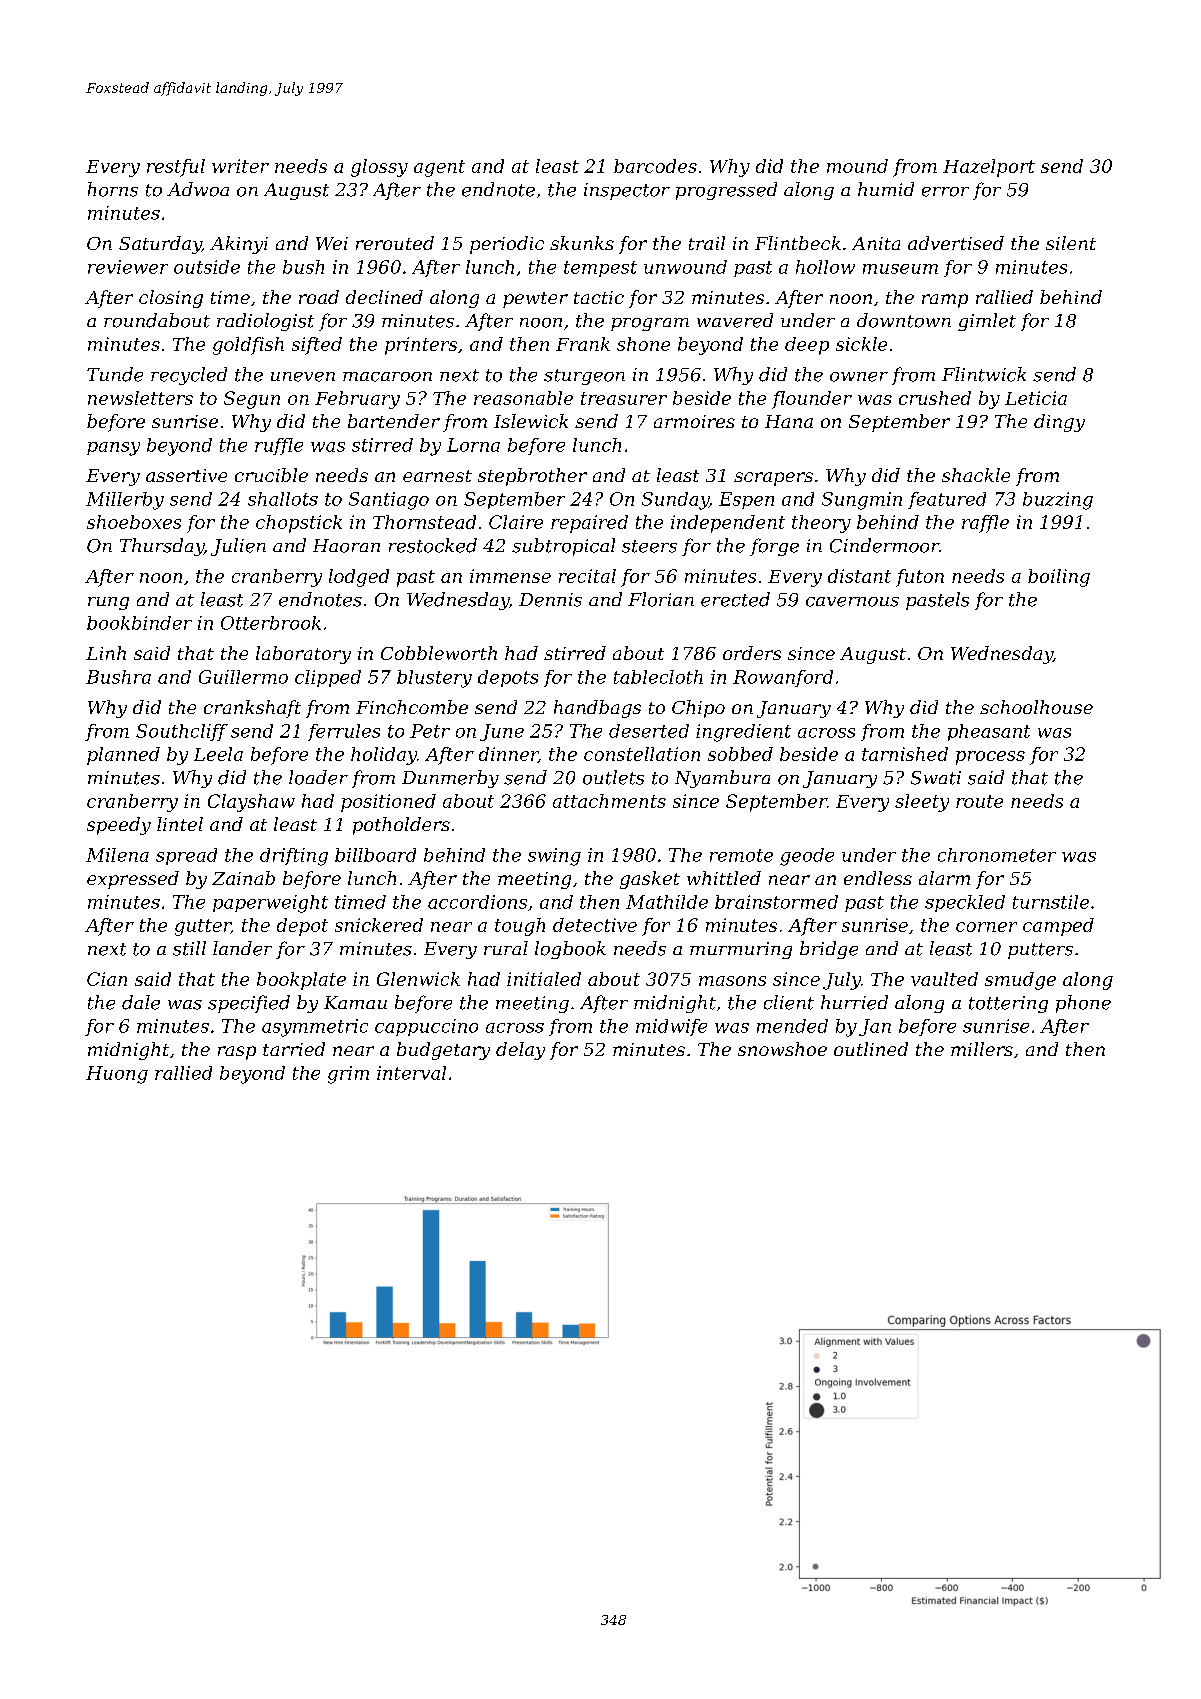 The height and width of the image is (1699, 1201). What do you see at coordinates (117, 1075) in the image?
I see `Huong` at bounding box center [117, 1075].
